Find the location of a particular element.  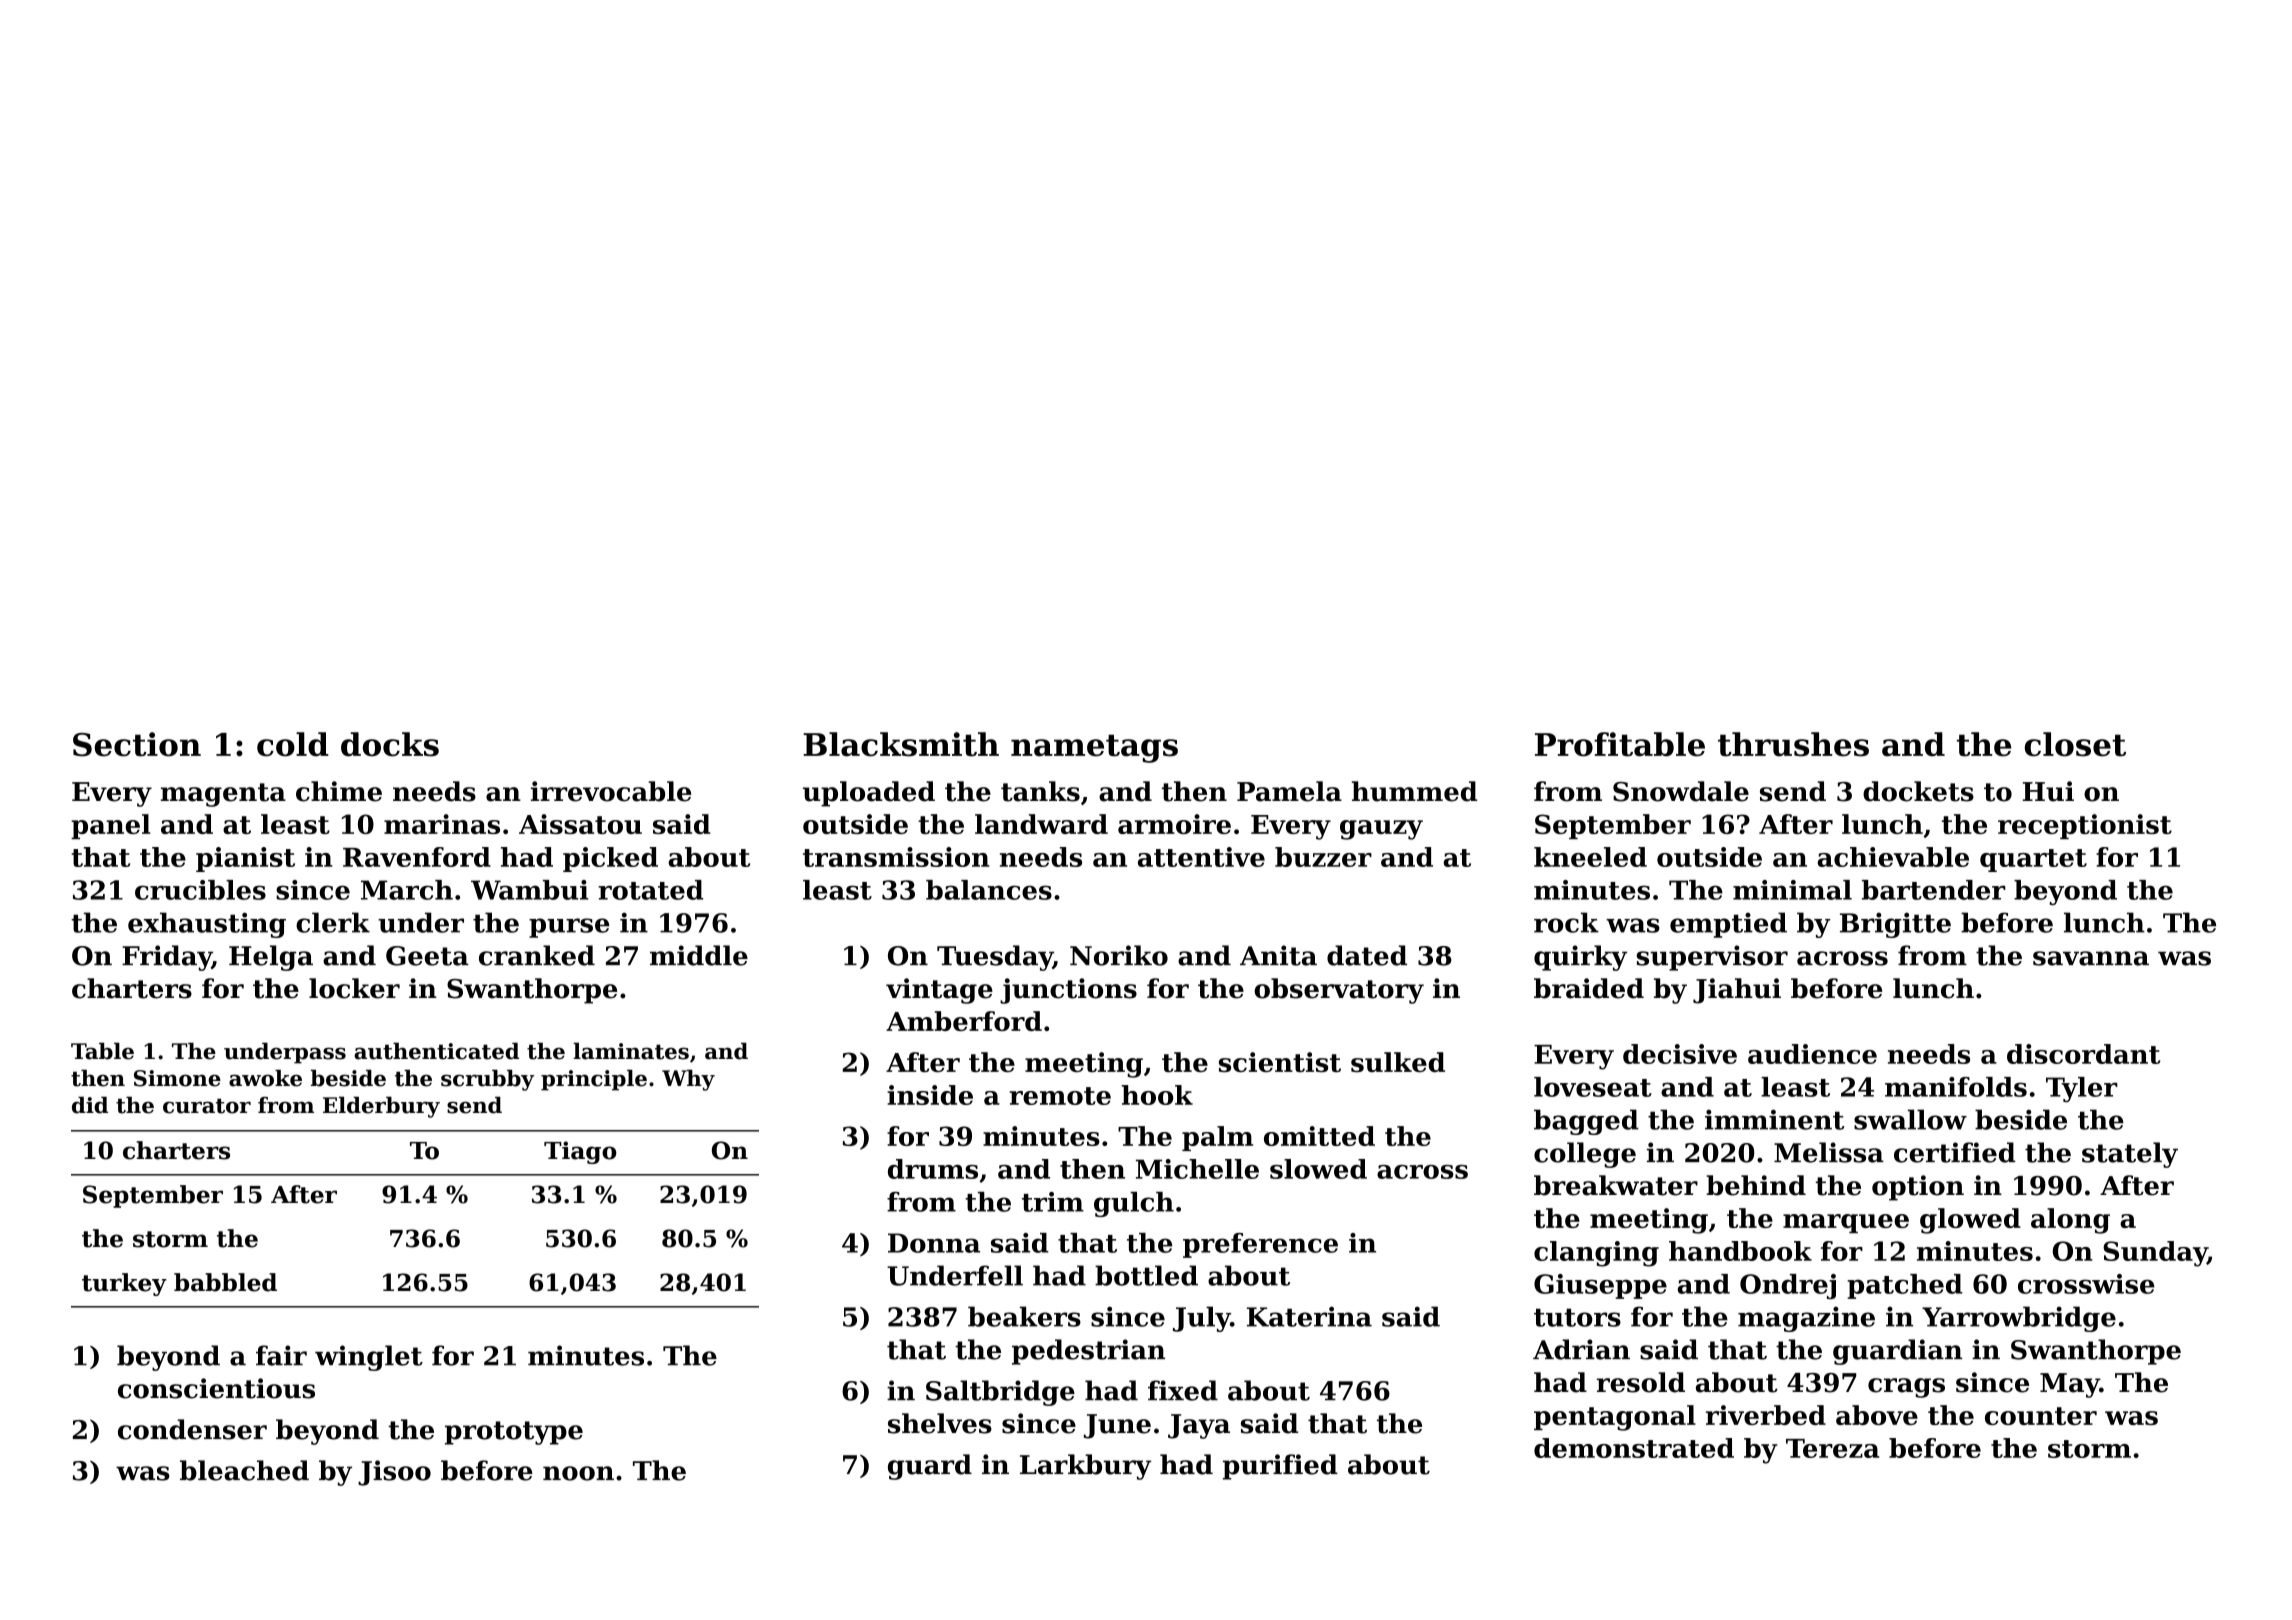

Ravenford is located at coordinates (417, 857).
